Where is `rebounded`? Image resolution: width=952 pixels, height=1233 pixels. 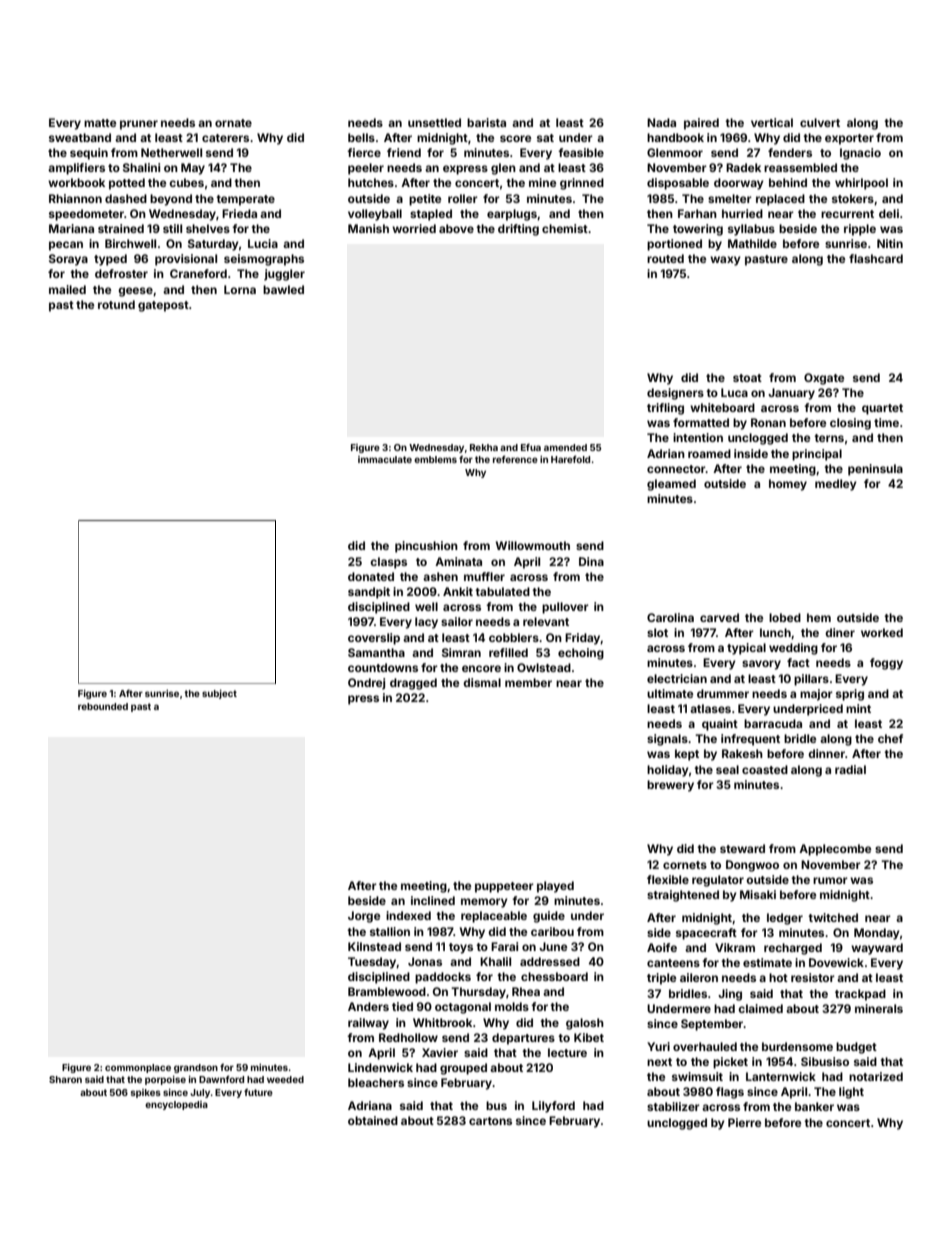
rebounded is located at coordinates (103, 706).
